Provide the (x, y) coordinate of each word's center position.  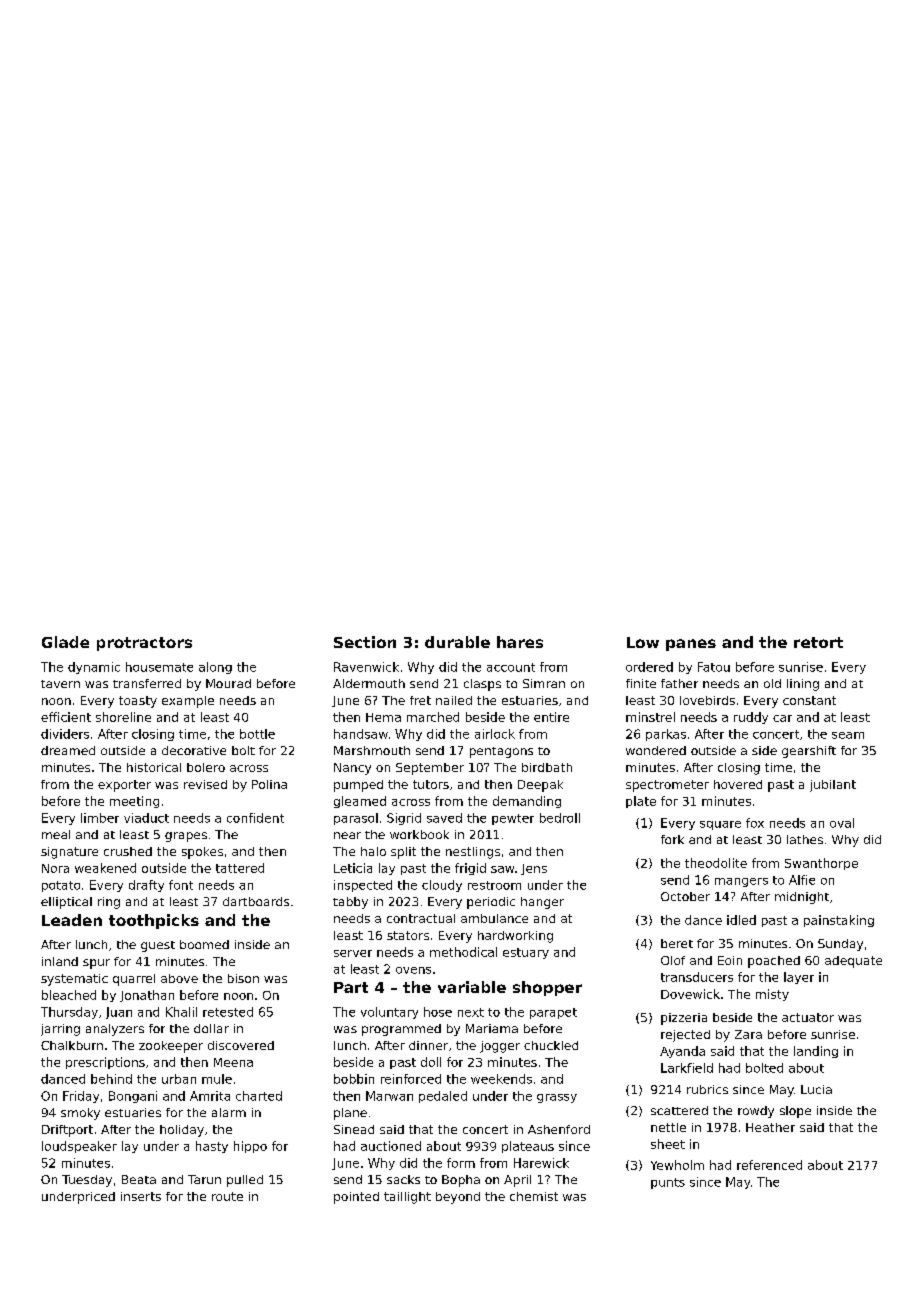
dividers (65, 734)
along (215, 668)
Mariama (492, 1028)
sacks (403, 1179)
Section (365, 642)
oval (842, 823)
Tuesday (87, 1181)
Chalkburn (72, 1045)
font (181, 885)
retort (818, 642)
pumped (358, 786)
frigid (470, 869)
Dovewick (690, 994)
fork (672, 839)
